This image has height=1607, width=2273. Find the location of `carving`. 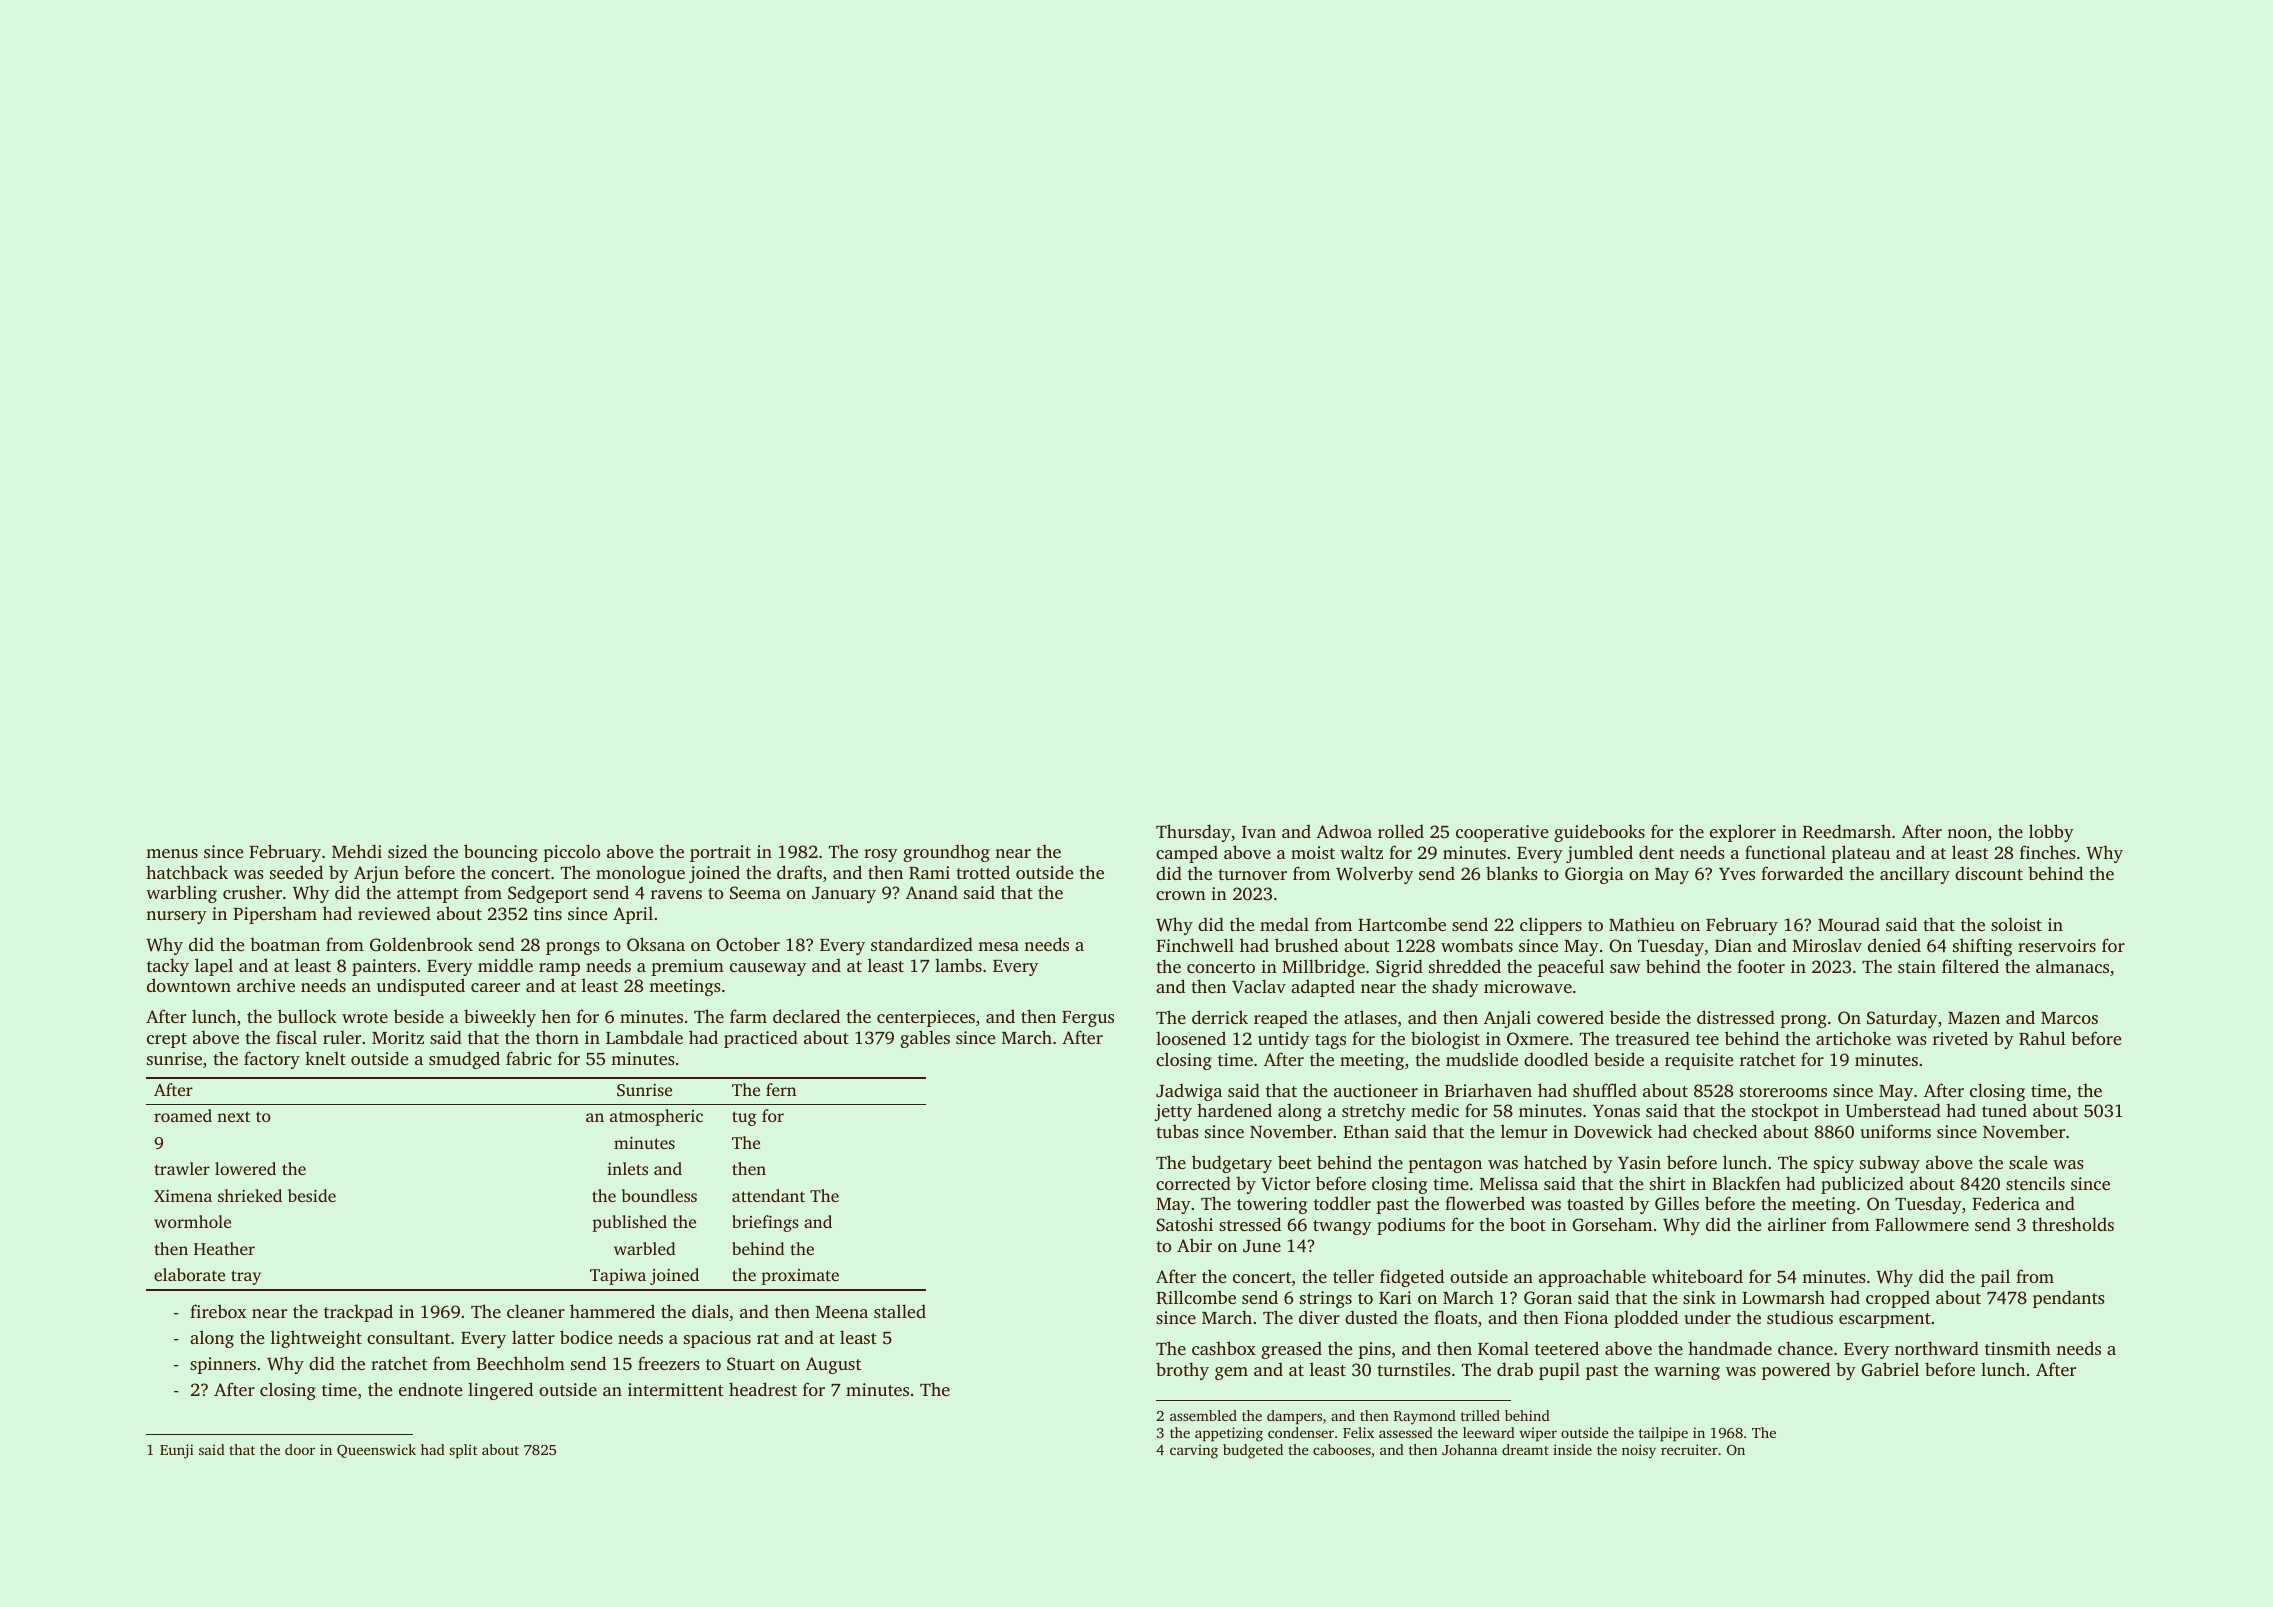

carving is located at coordinates (1194, 1451).
